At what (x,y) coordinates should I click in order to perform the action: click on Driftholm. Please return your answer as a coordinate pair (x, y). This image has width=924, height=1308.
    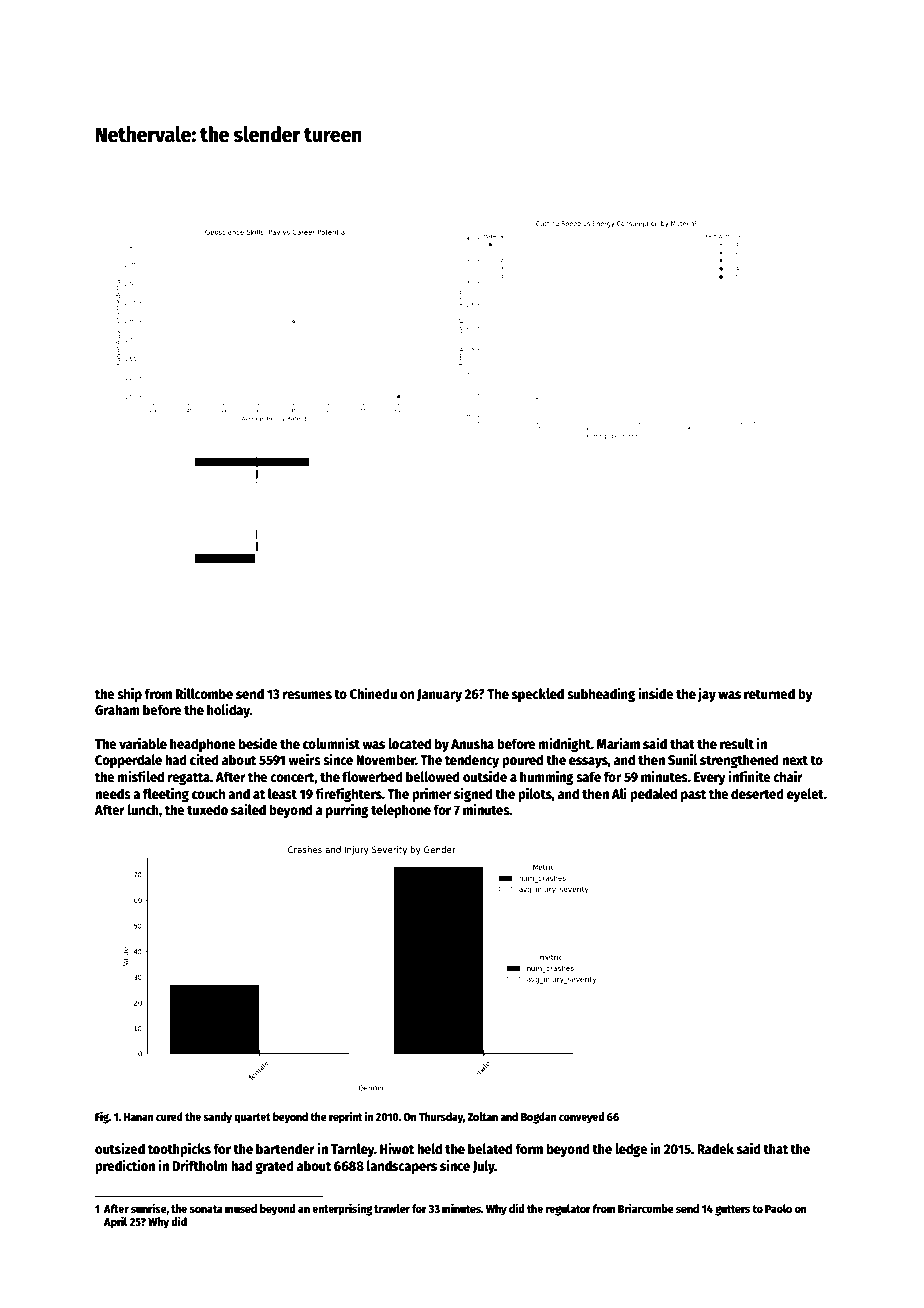
    Looking at the image, I should click on (200, 1165).
